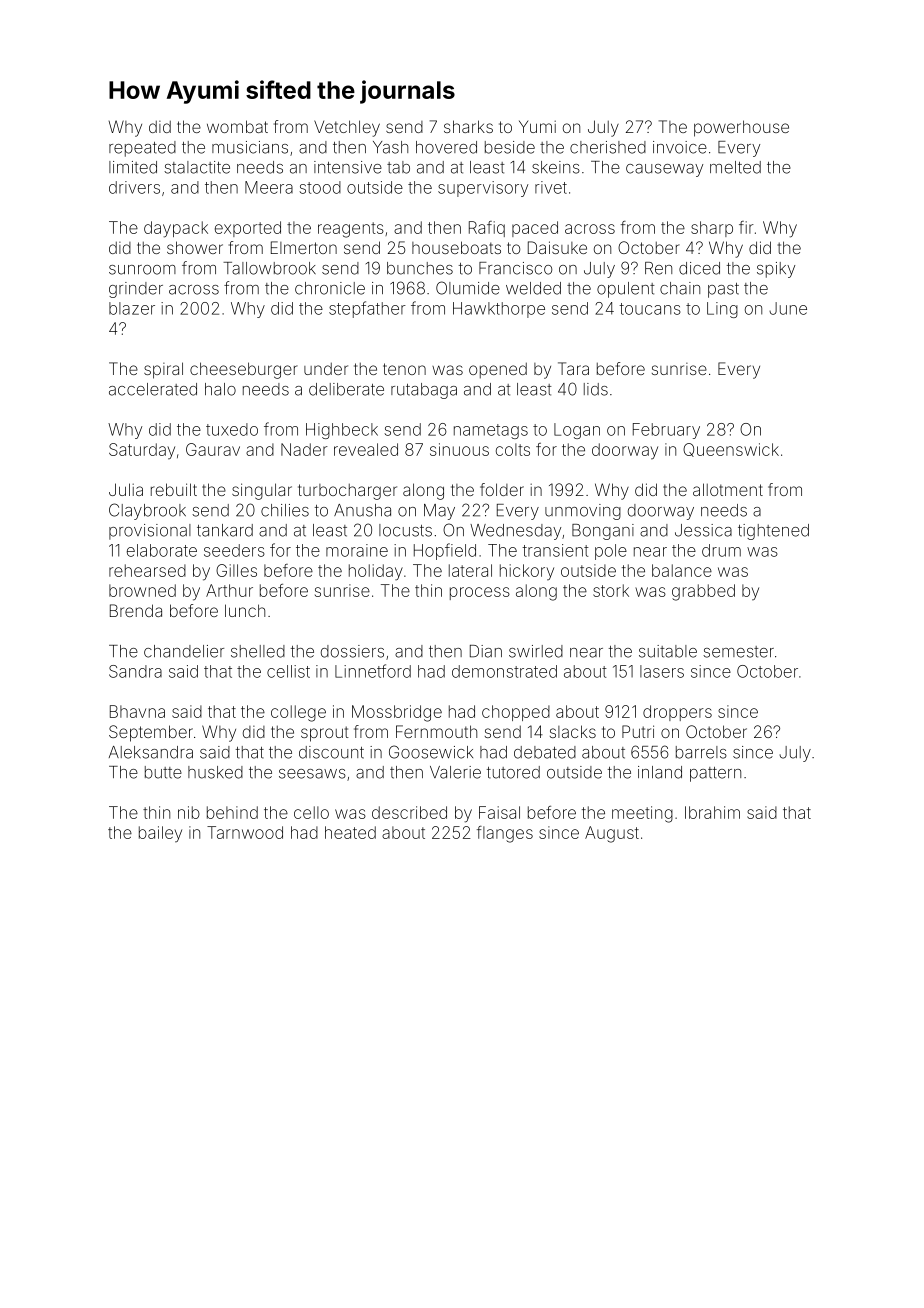  What do you see at coordinates (237, 126) in the page?
I see `wombat` at bounding box center [237, 126].
